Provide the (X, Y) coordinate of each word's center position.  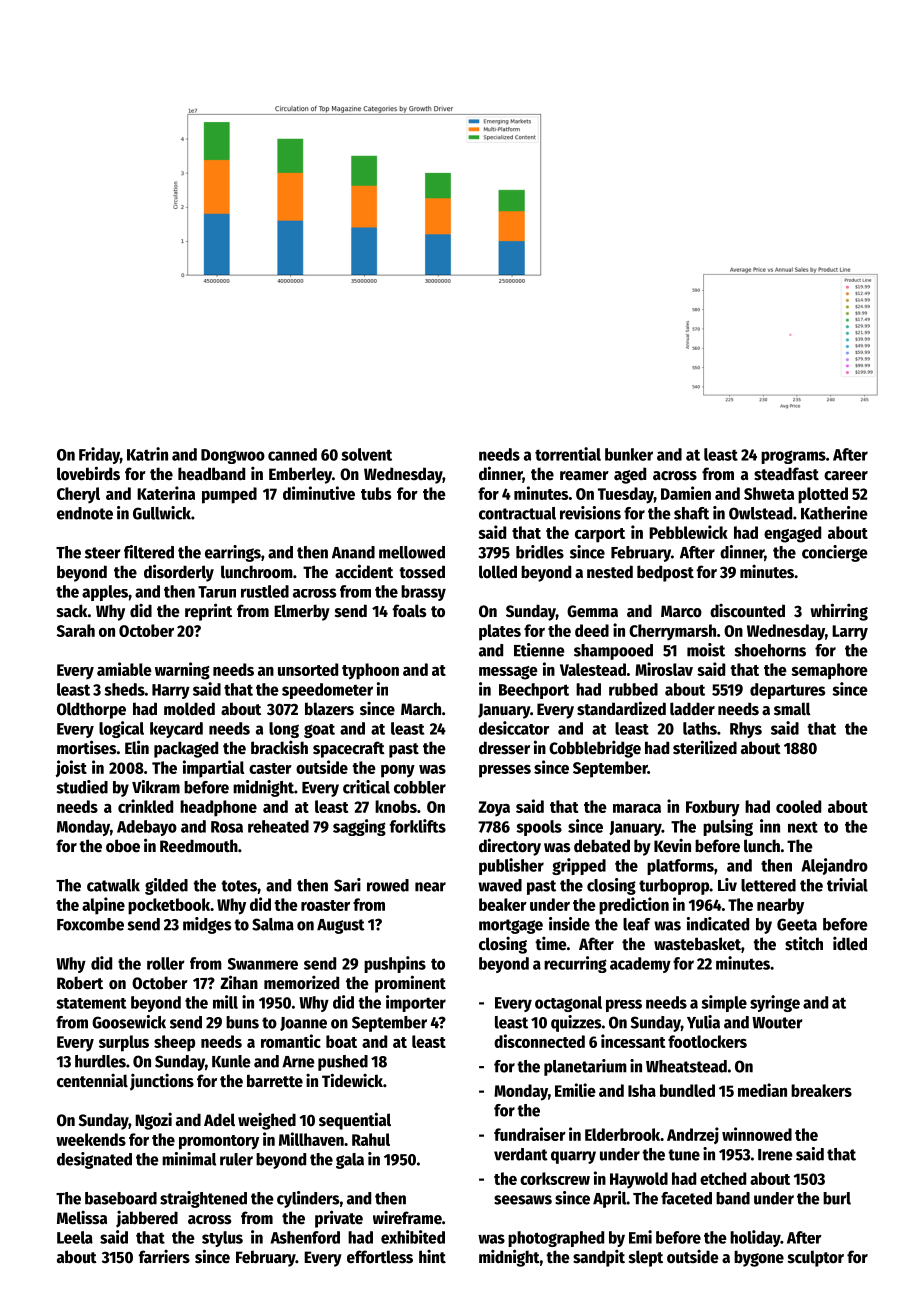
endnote (85, 513)
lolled (498, 572)
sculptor (816, 1258)
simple (724, 1003)
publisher (511, 866)
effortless (380, 1257)
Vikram (156, 787)
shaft (691, 513)
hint (432, 1256)
